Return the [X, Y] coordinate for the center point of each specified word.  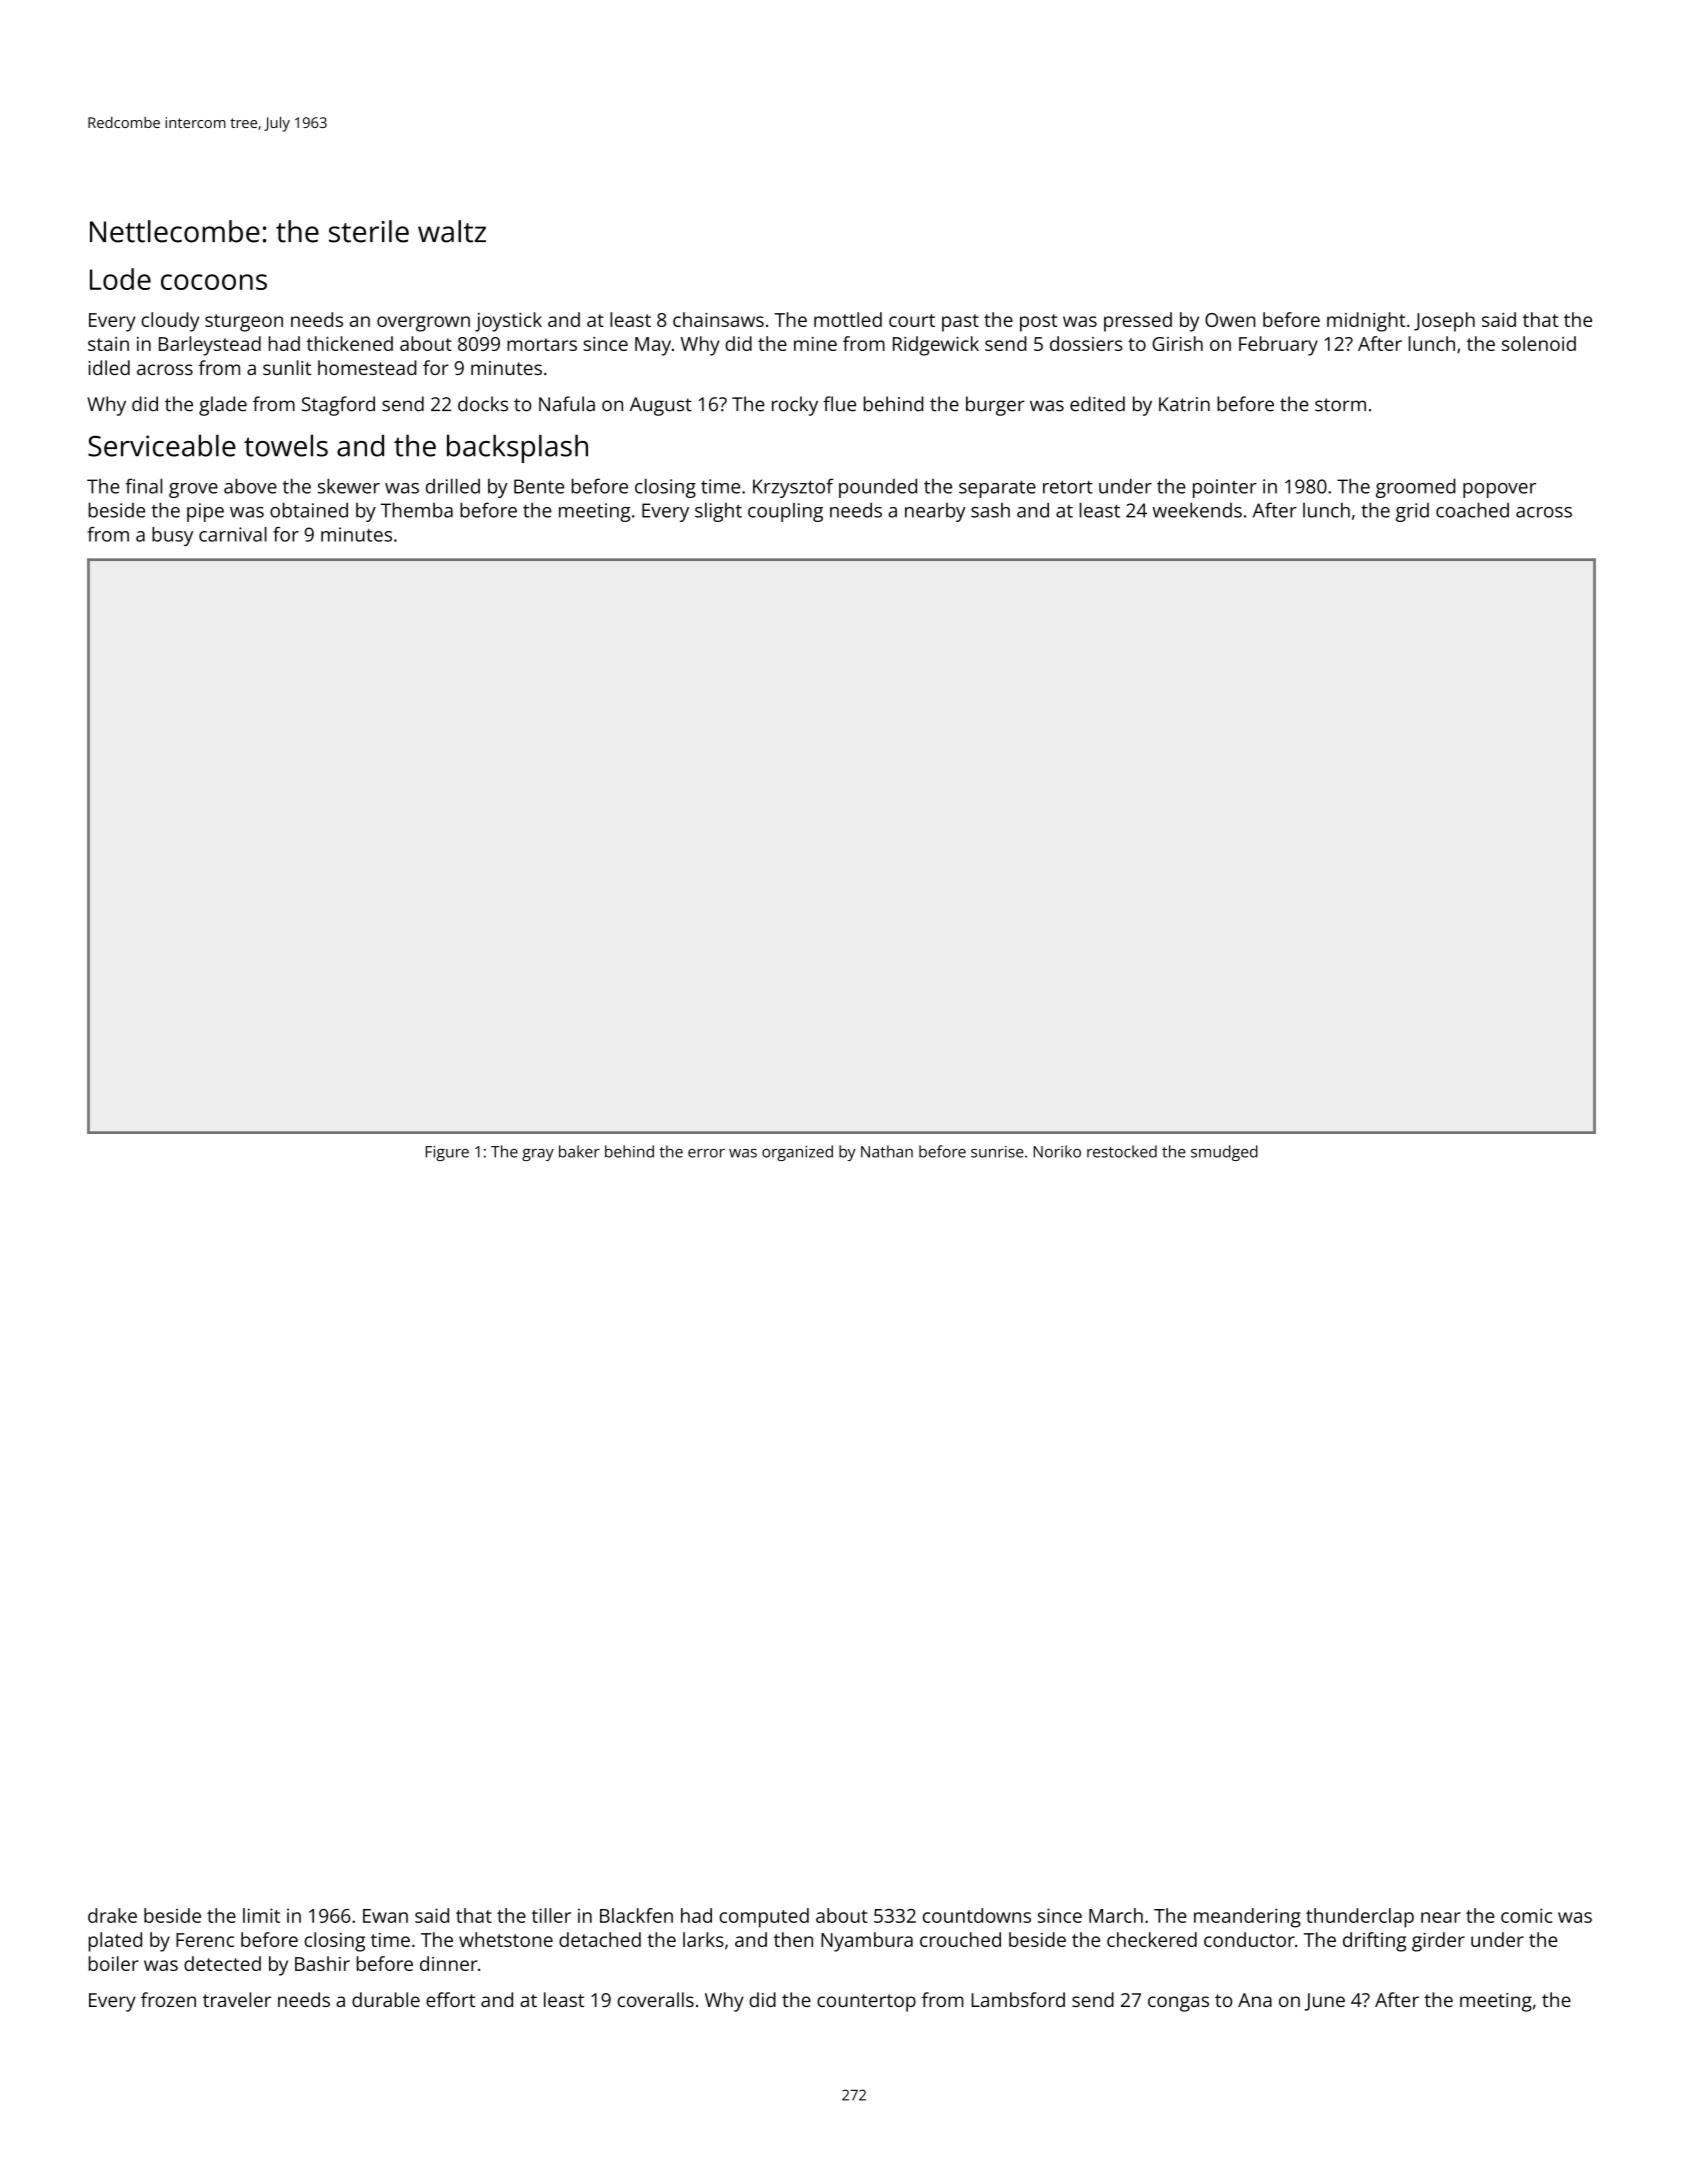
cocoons [214, 282]
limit [261, 1915]
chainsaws [718, 319]
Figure [447, 1153]
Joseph [1444, 322]
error [706, 1153]
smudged [1224, 1153]
